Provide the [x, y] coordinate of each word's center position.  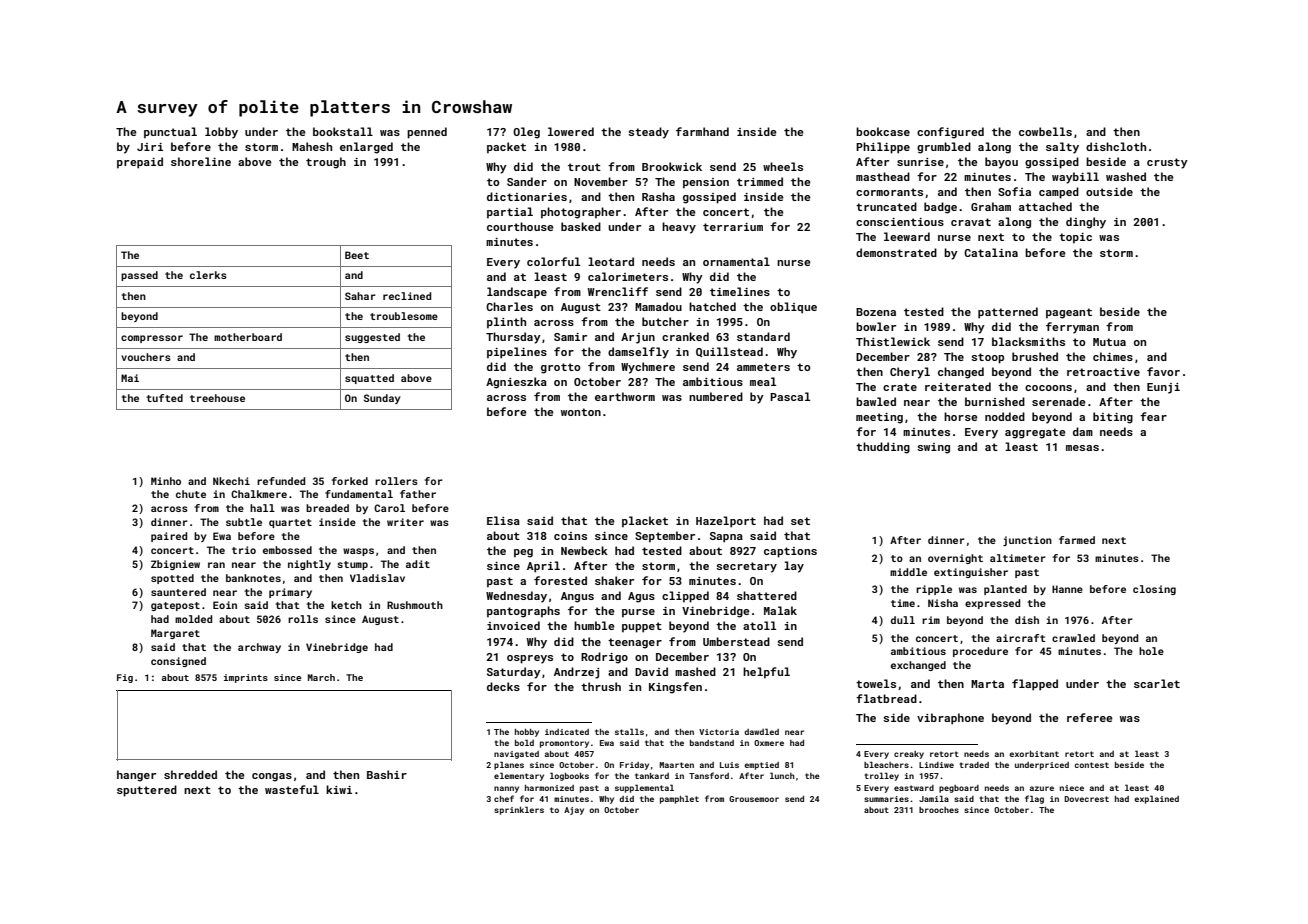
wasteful [292, 789]
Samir [570, 337]
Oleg [526, 133]
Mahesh [312, 146]
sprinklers [519, 810]
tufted [165, 398]
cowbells [1045, 131]
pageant [1069, 313]
